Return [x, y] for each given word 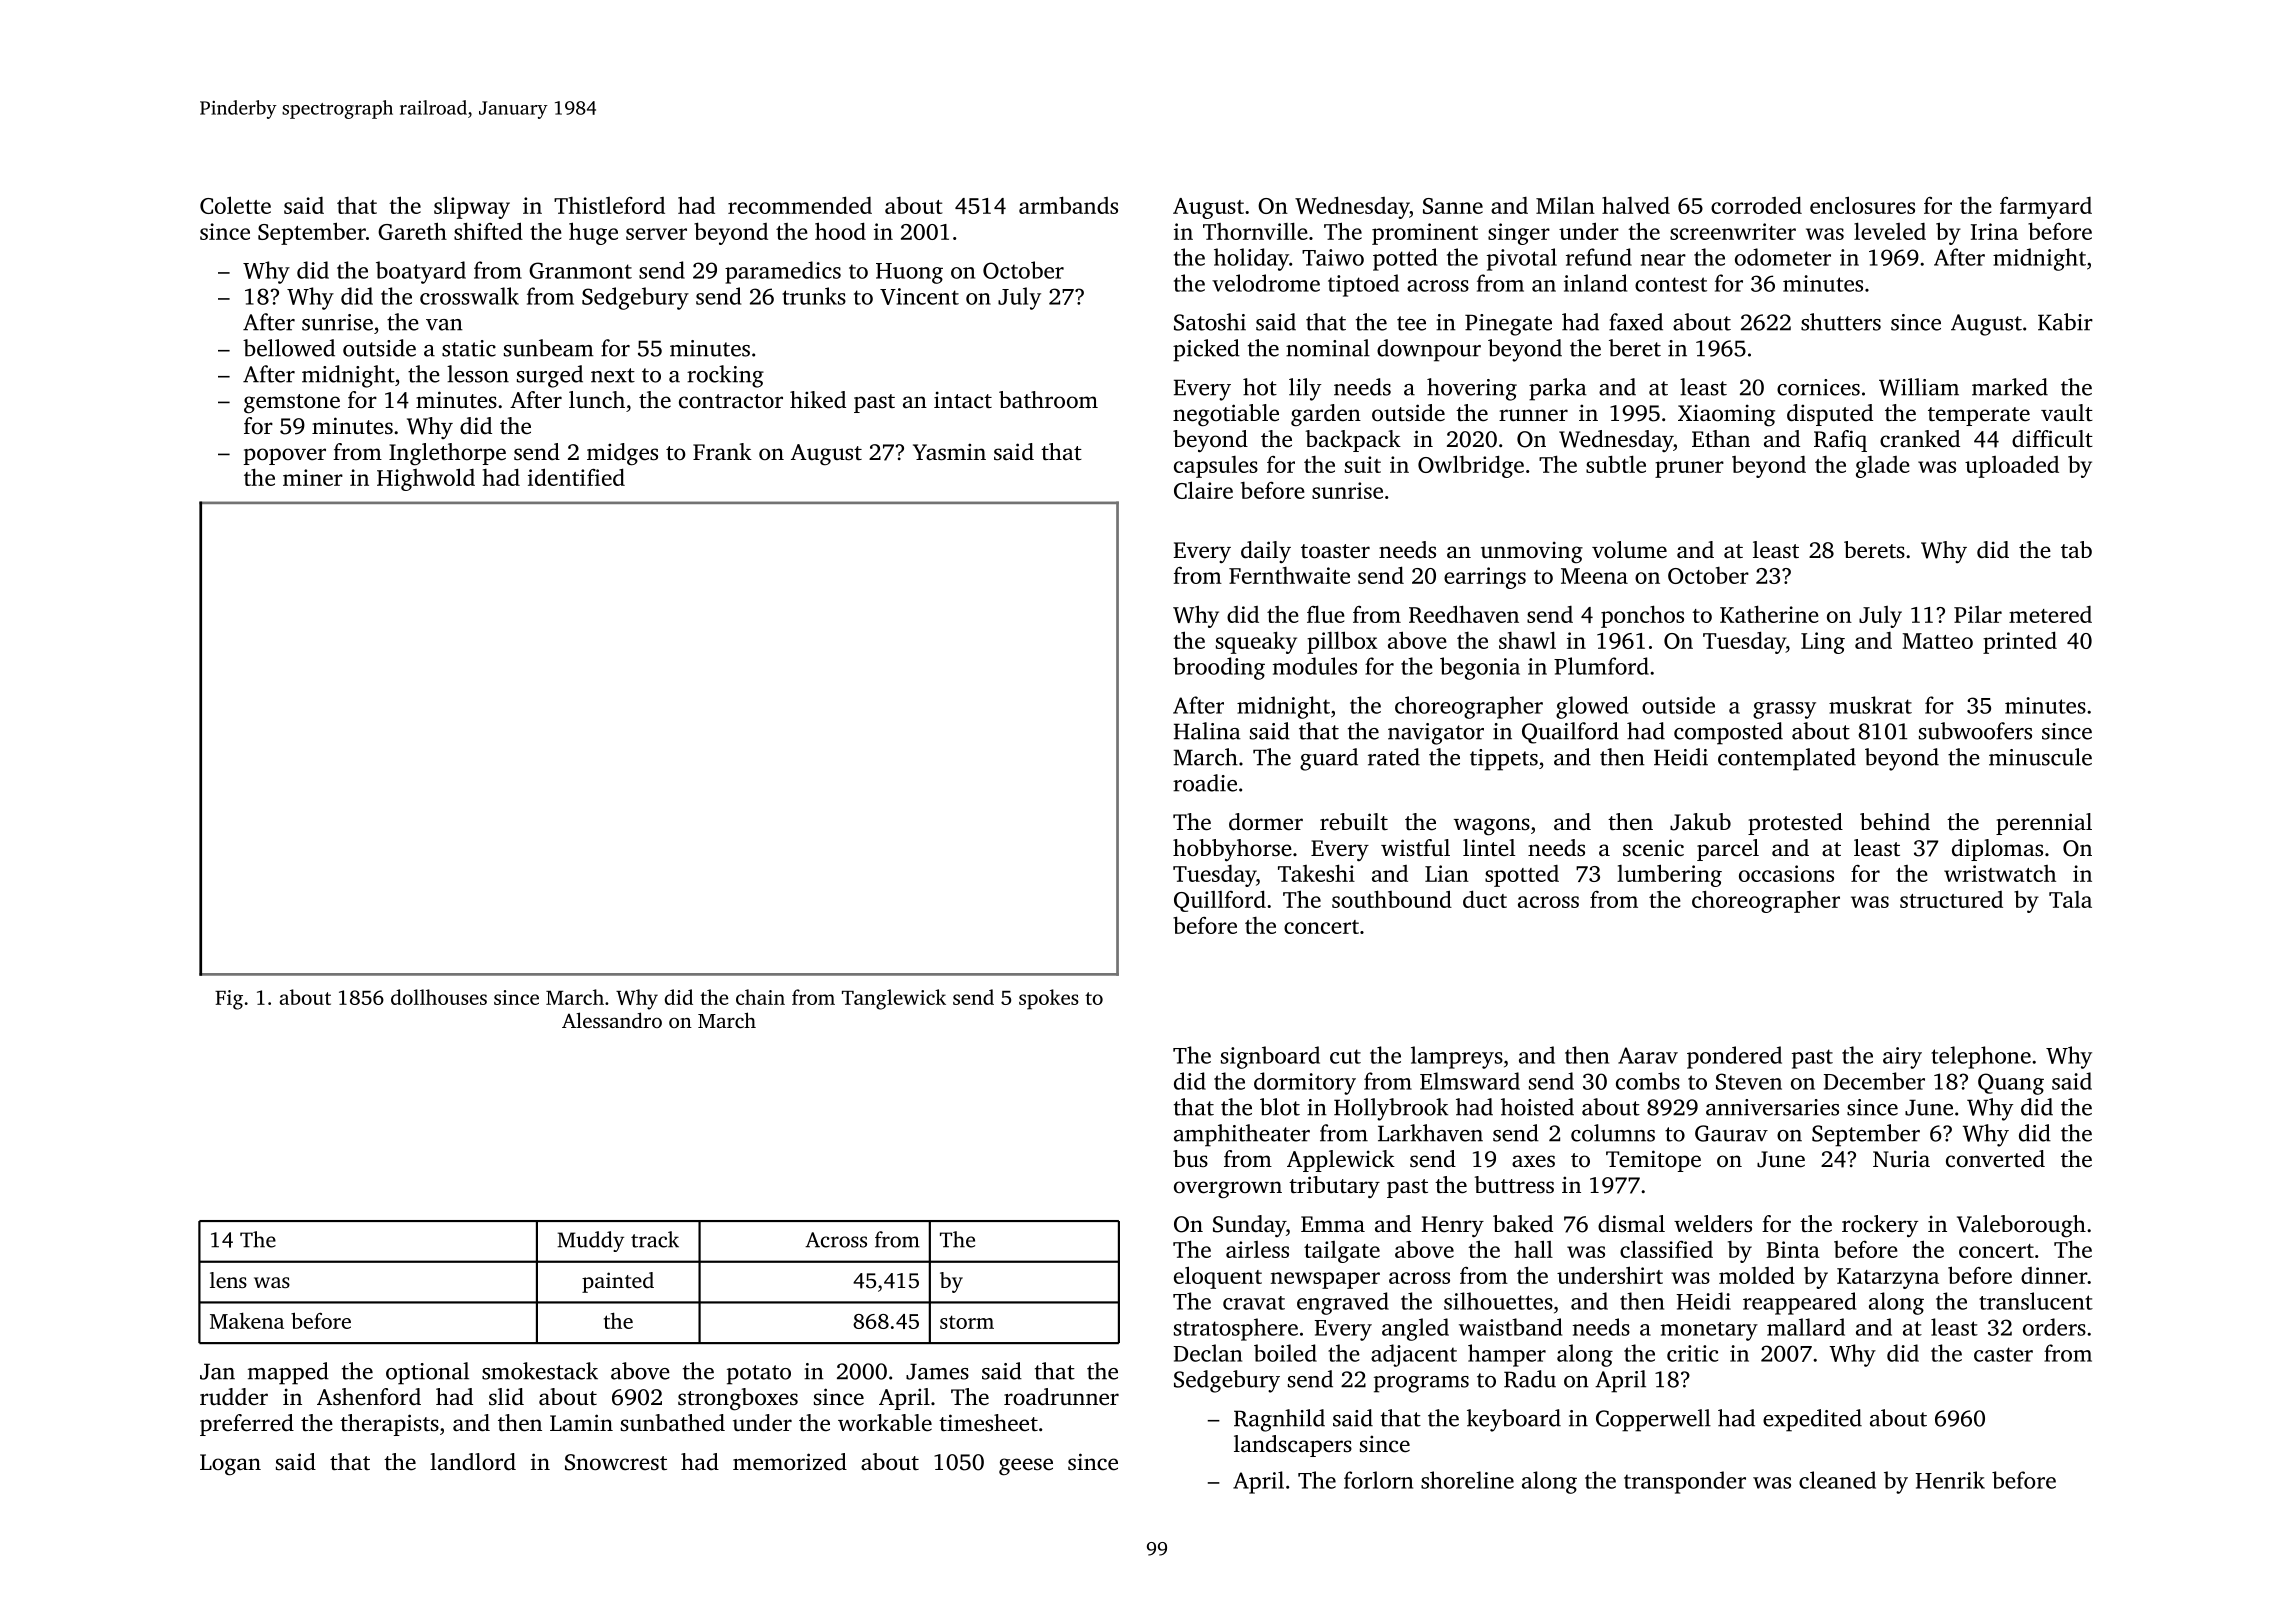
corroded [1756, 205]
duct [1485, 899]
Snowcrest [616, 1462]
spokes [1049, 999]
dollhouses [439, 997]
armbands [1068, 205]
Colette [235, 205]
